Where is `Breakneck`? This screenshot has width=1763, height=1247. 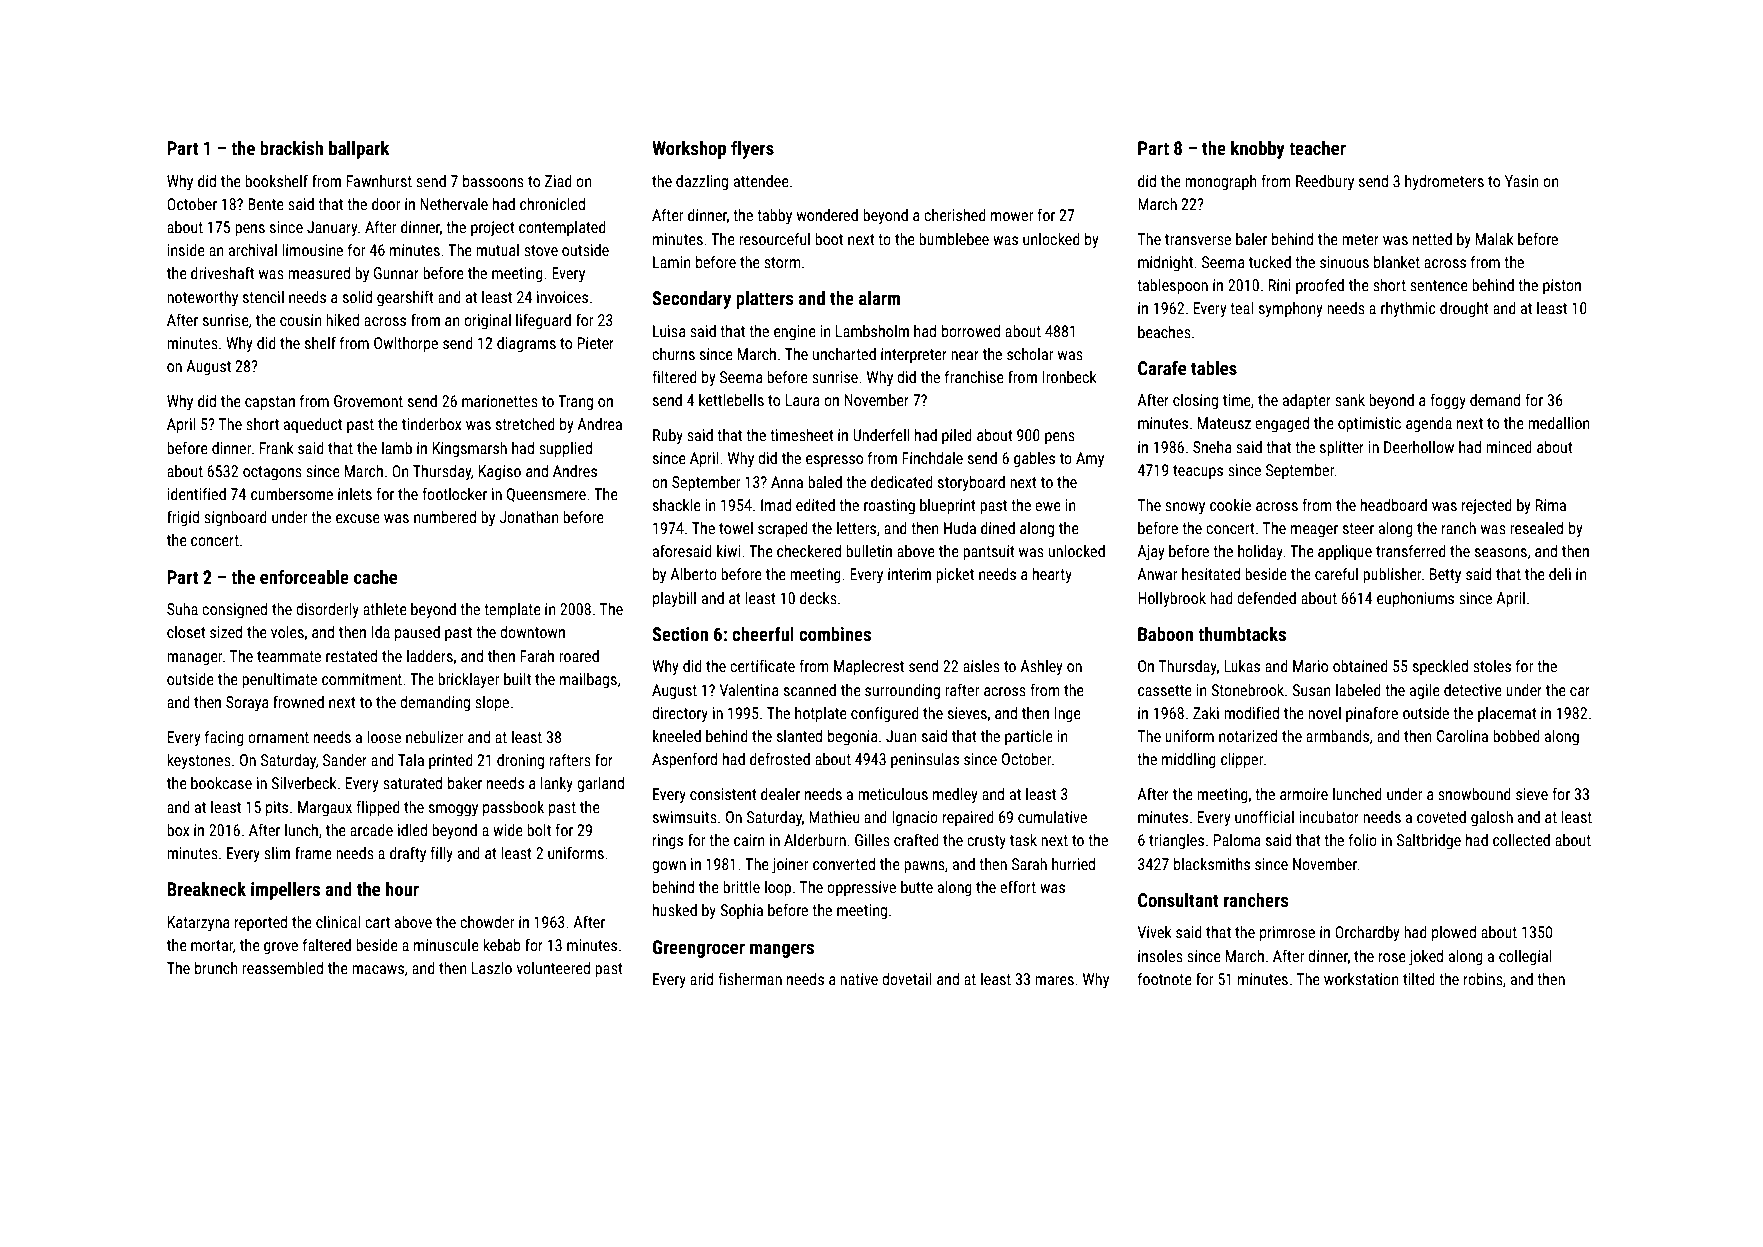
Breakneck is located at coordinates (206, 889).
